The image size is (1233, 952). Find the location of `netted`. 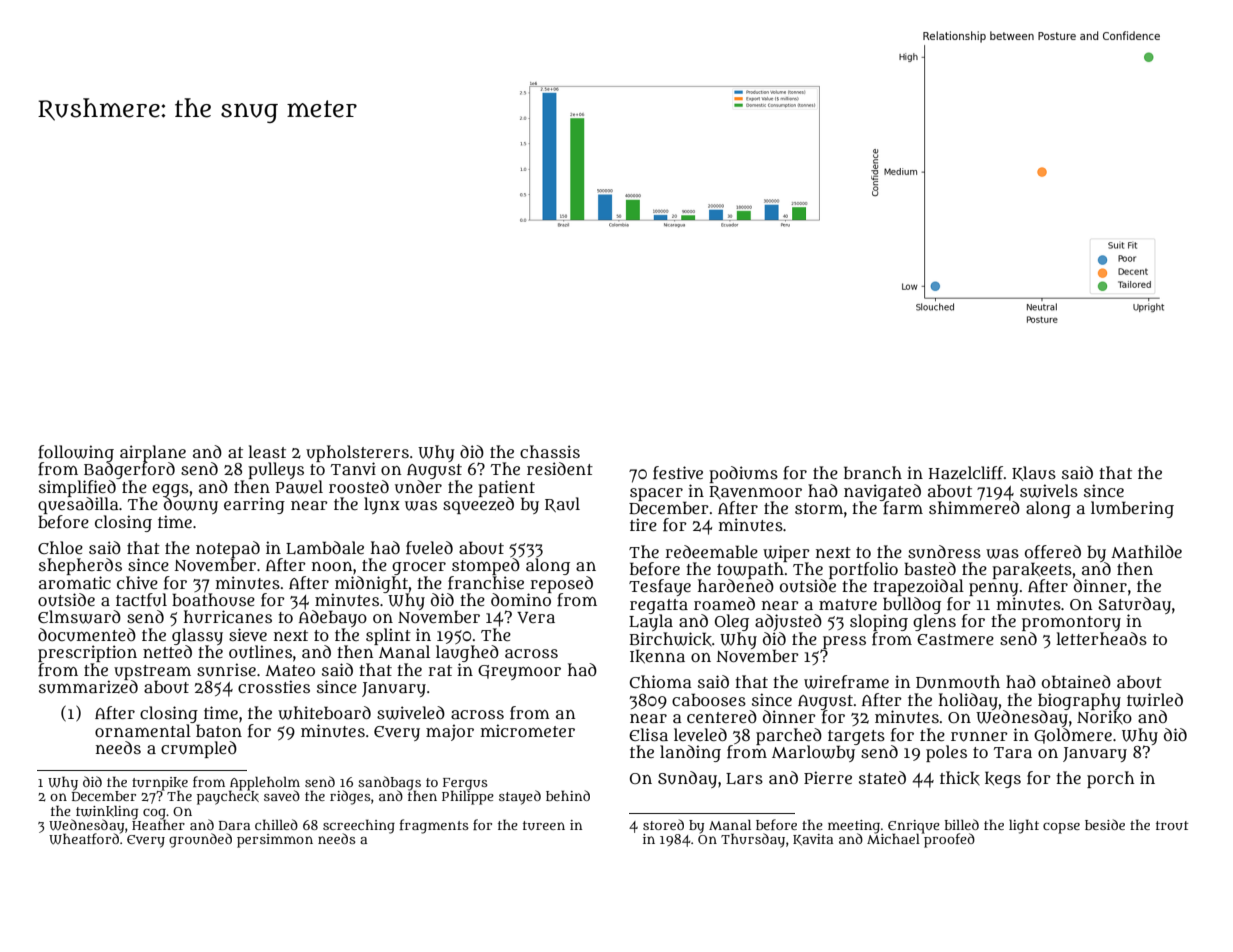

netted is located at coordinates (167, 651).
